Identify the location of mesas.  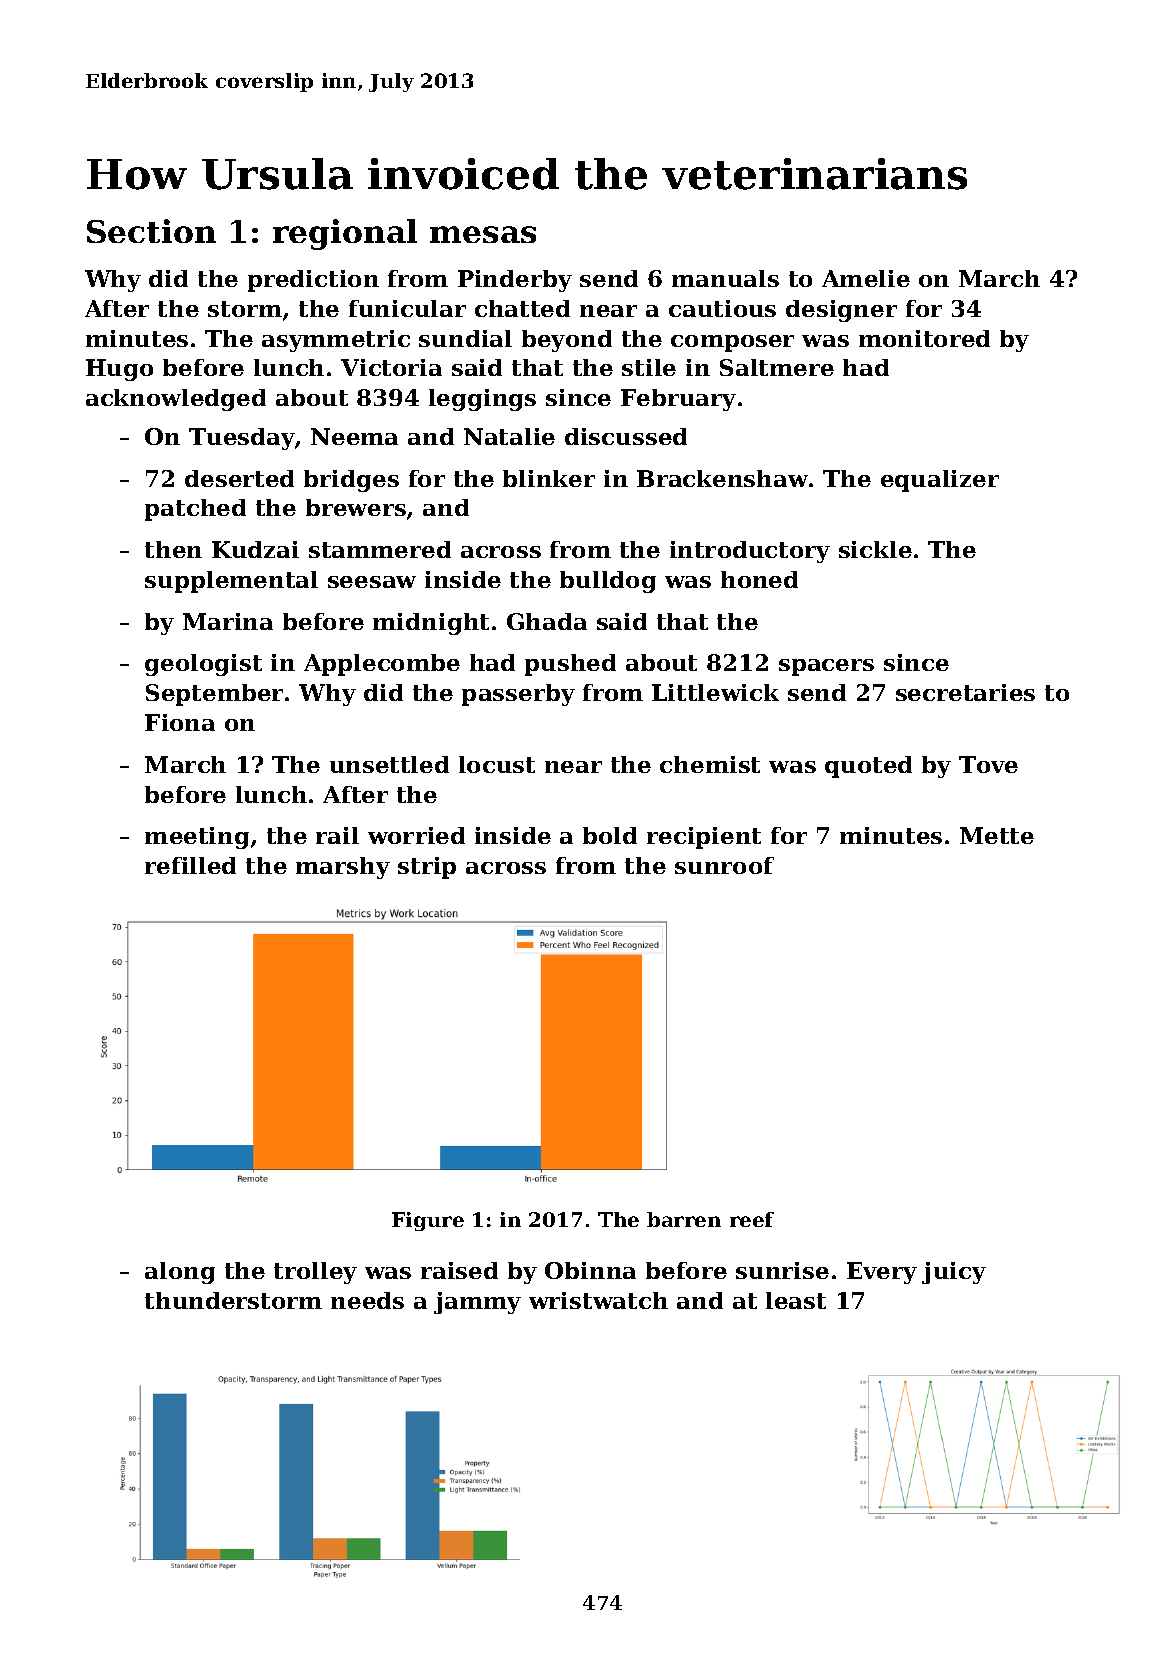
(483, 234).
